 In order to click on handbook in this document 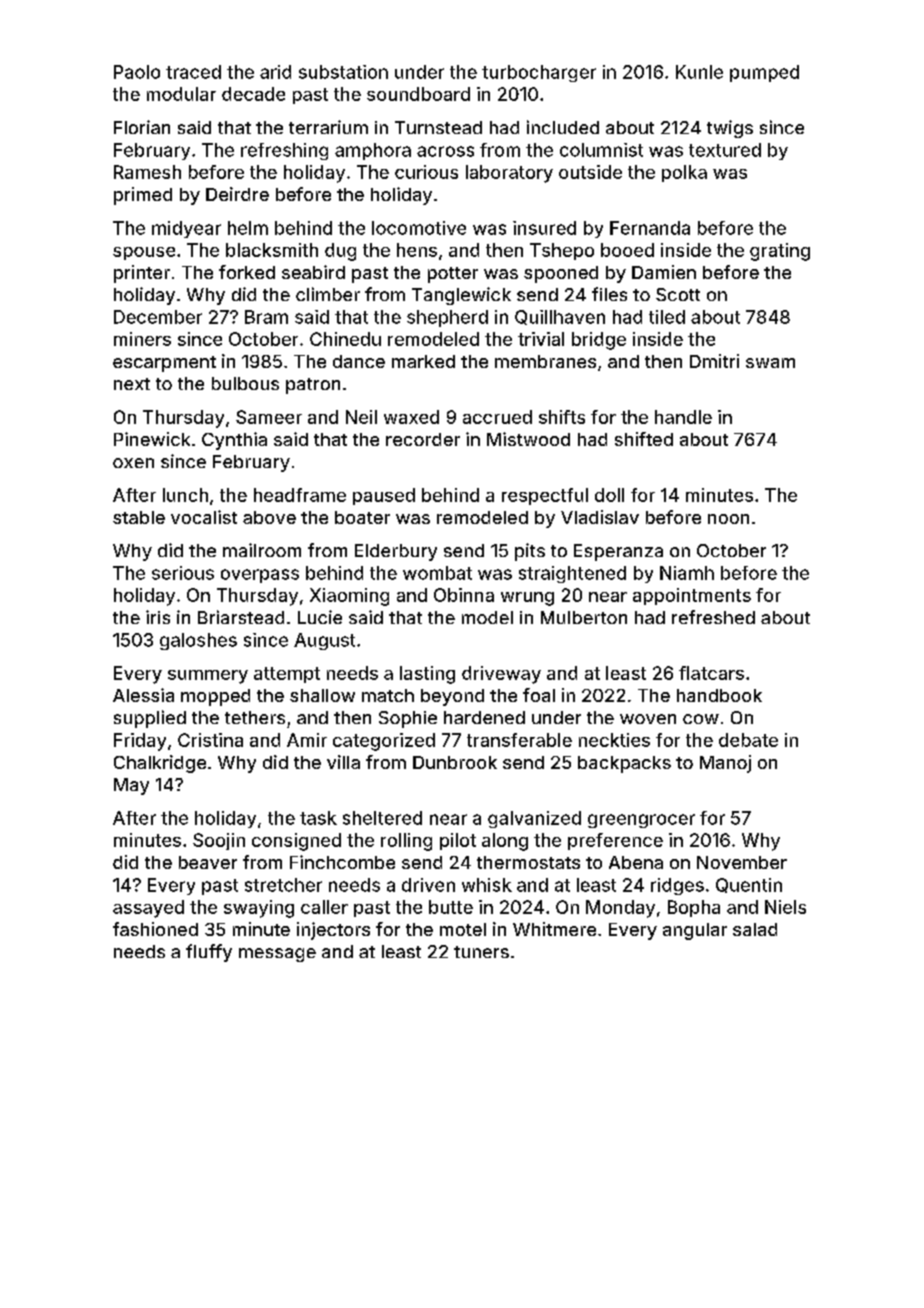, I will do `click(719, 695)`.
